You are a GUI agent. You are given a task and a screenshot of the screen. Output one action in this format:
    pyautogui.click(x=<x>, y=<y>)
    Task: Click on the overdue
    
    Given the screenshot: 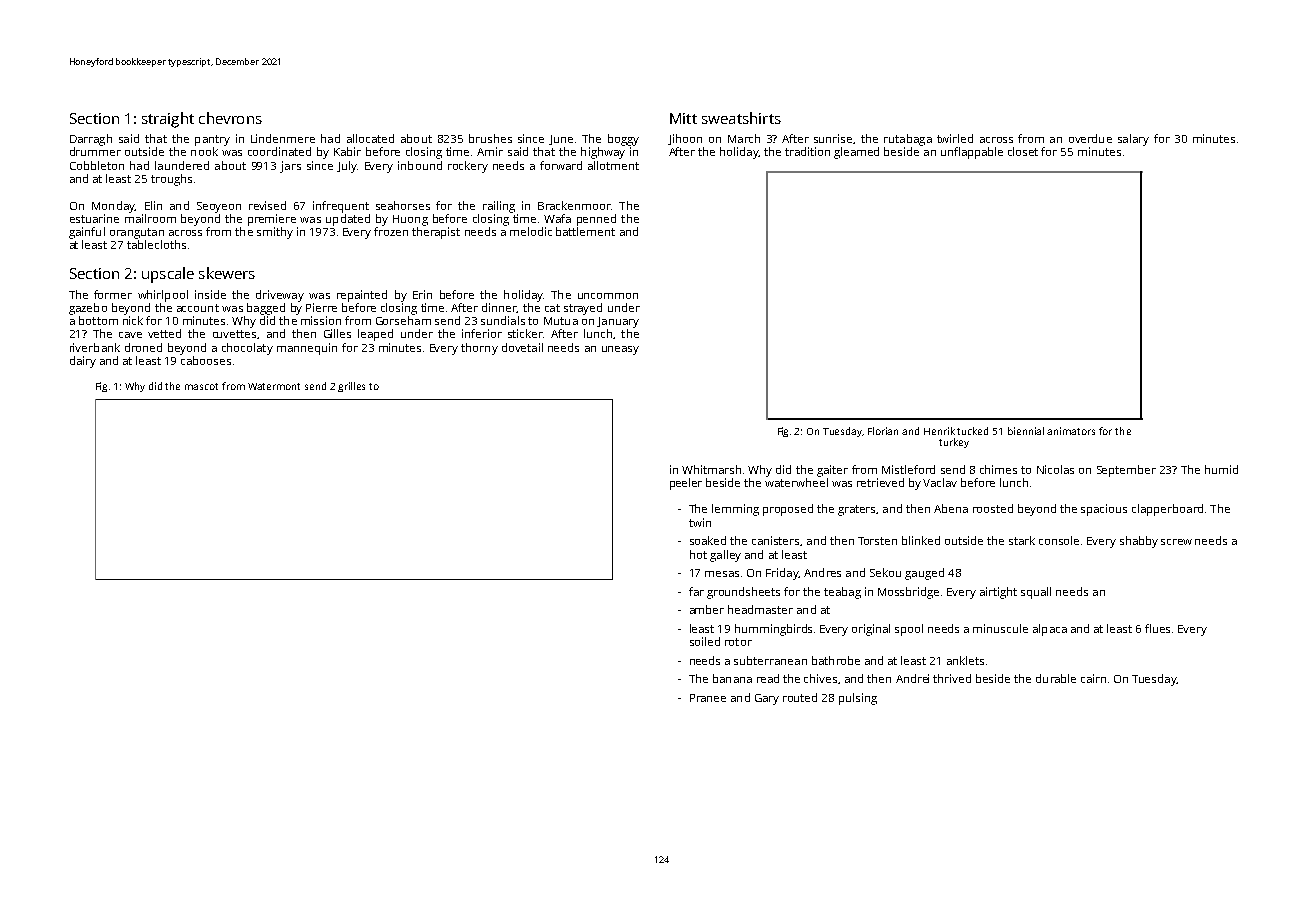 What is the action you would take?
    pyautogui.click(x=1090, y=138)
